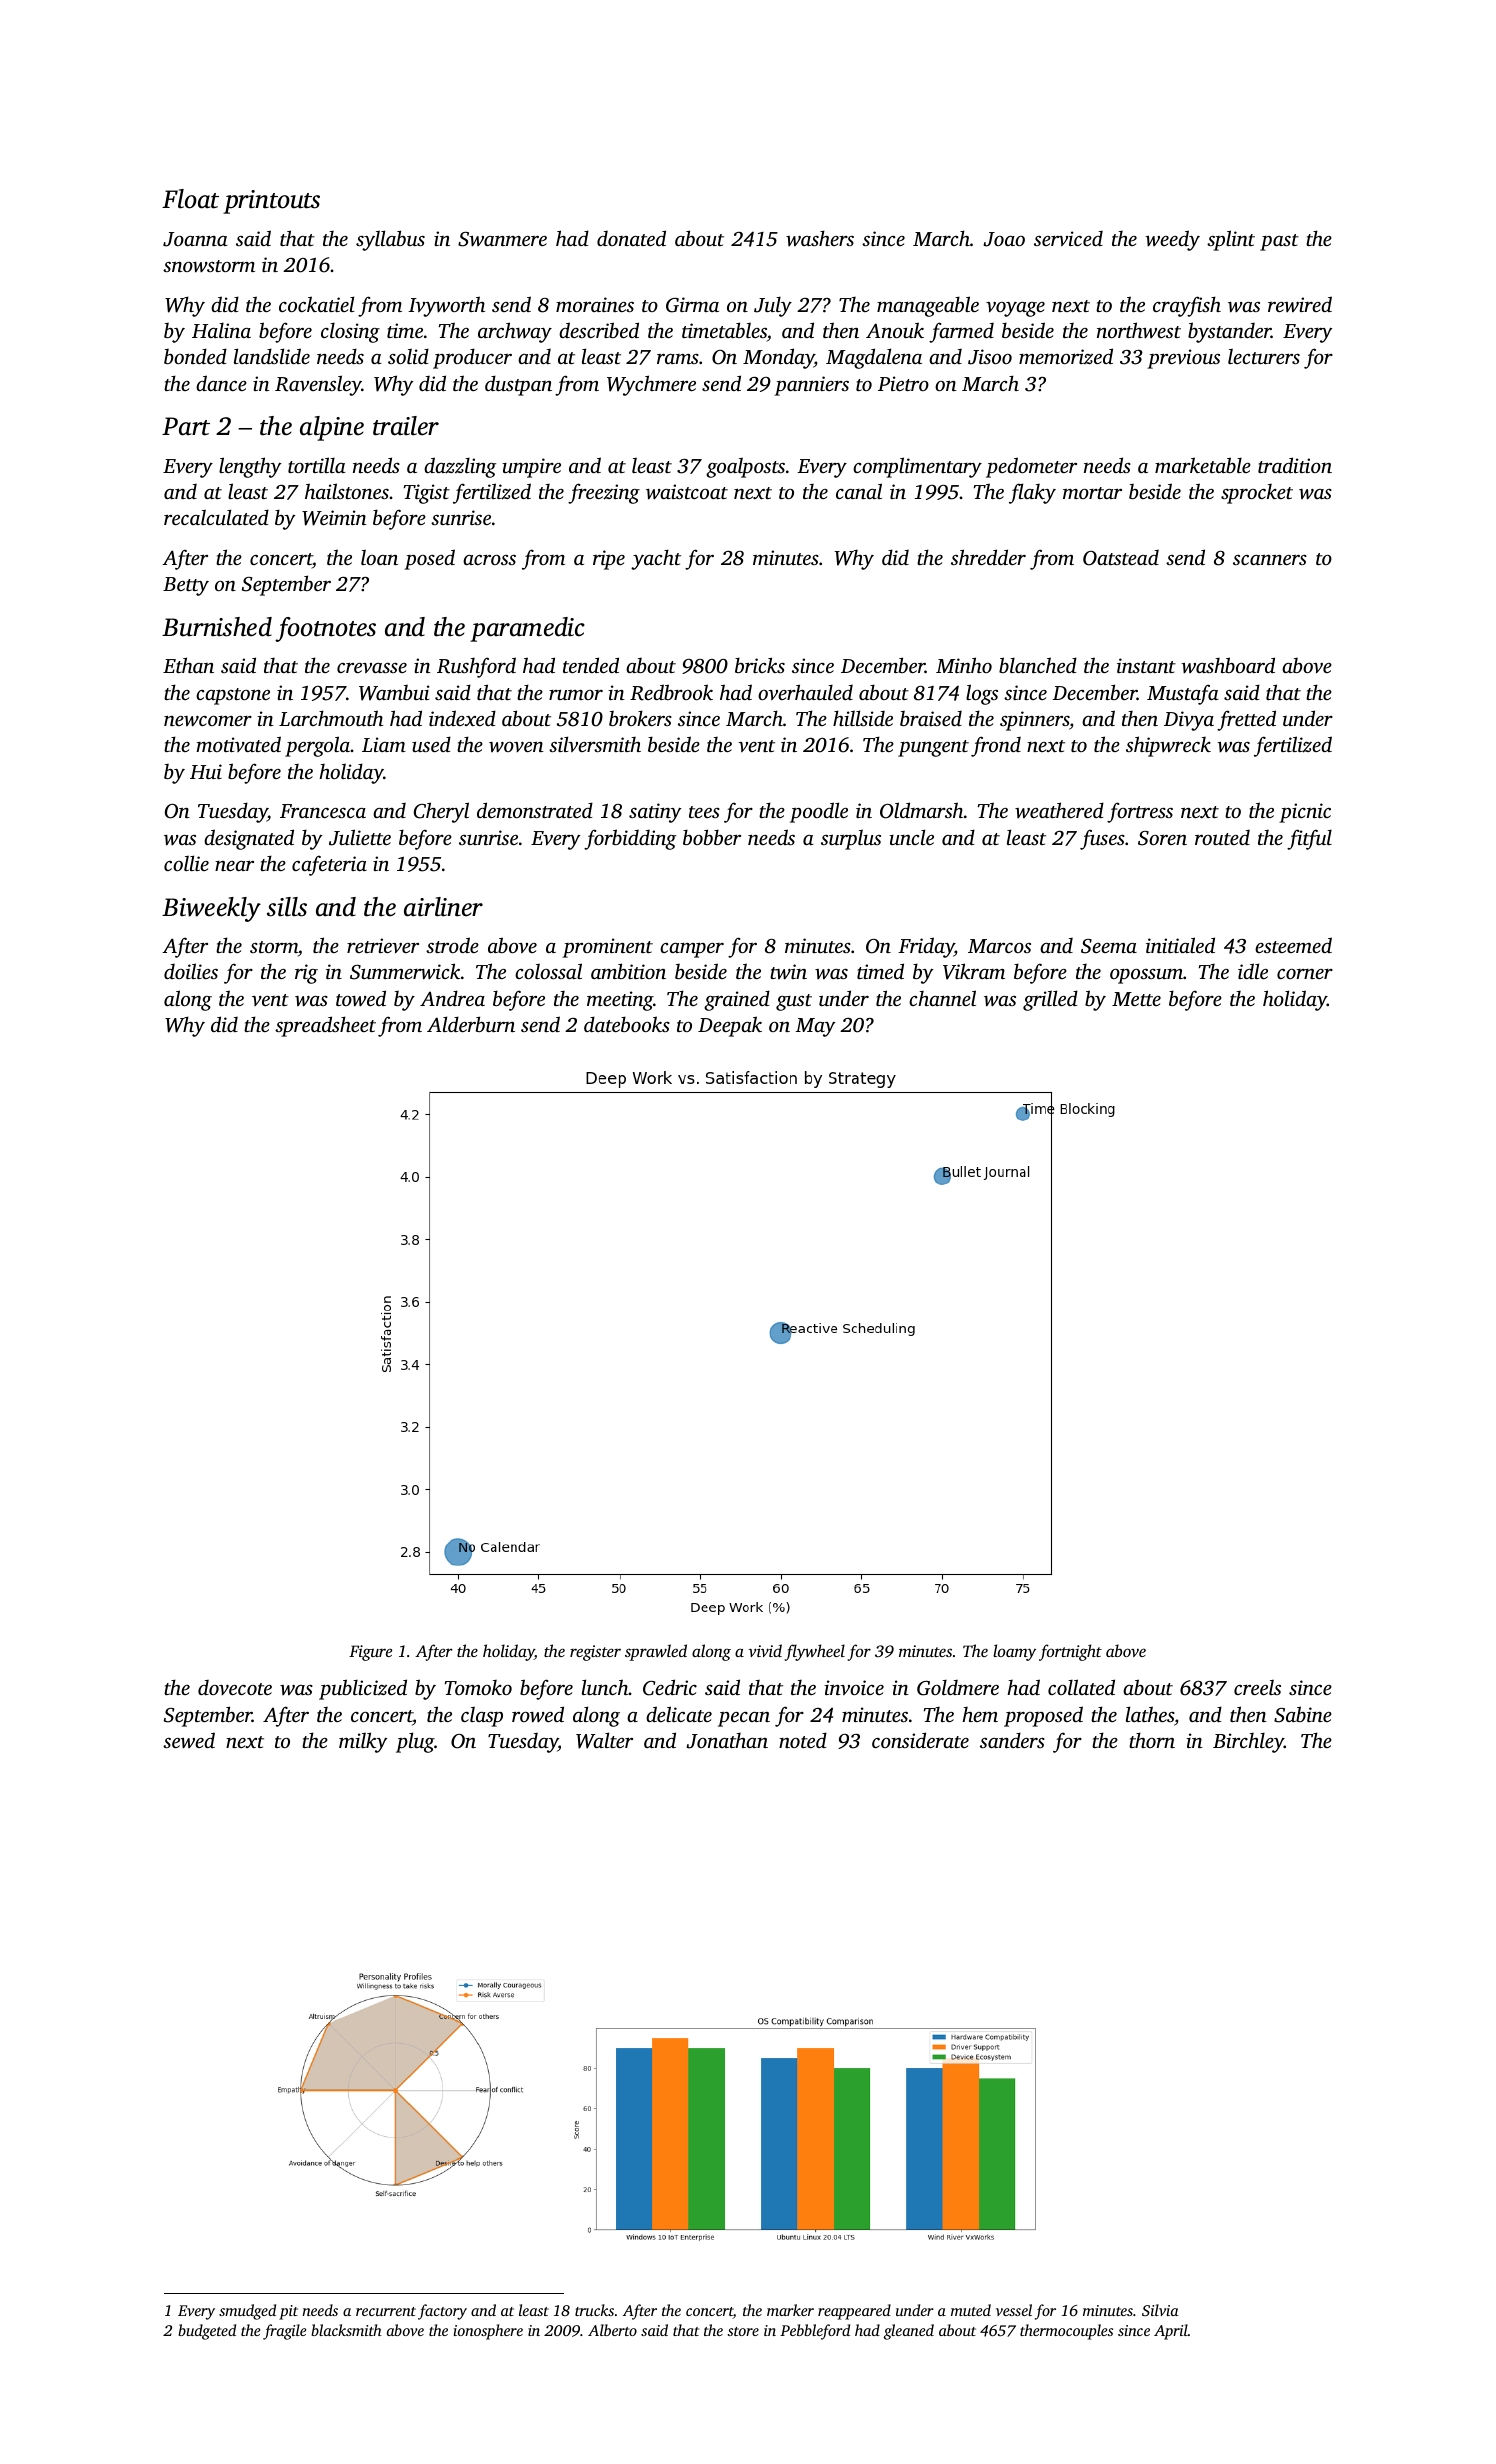  I want to click on pit, so click(288, 2312).
